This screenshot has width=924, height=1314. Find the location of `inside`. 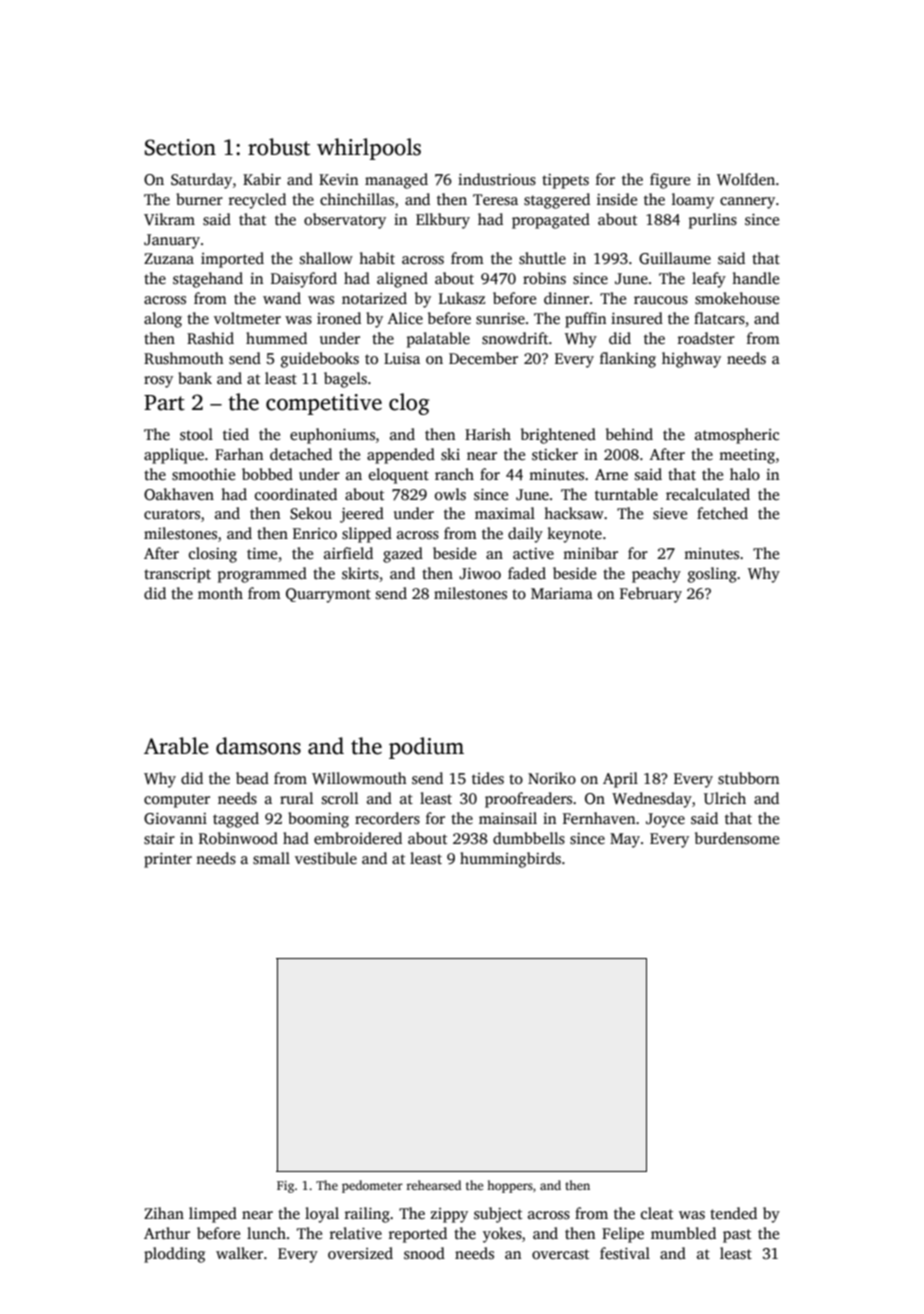

inside is located at coordinates (617, 199).
